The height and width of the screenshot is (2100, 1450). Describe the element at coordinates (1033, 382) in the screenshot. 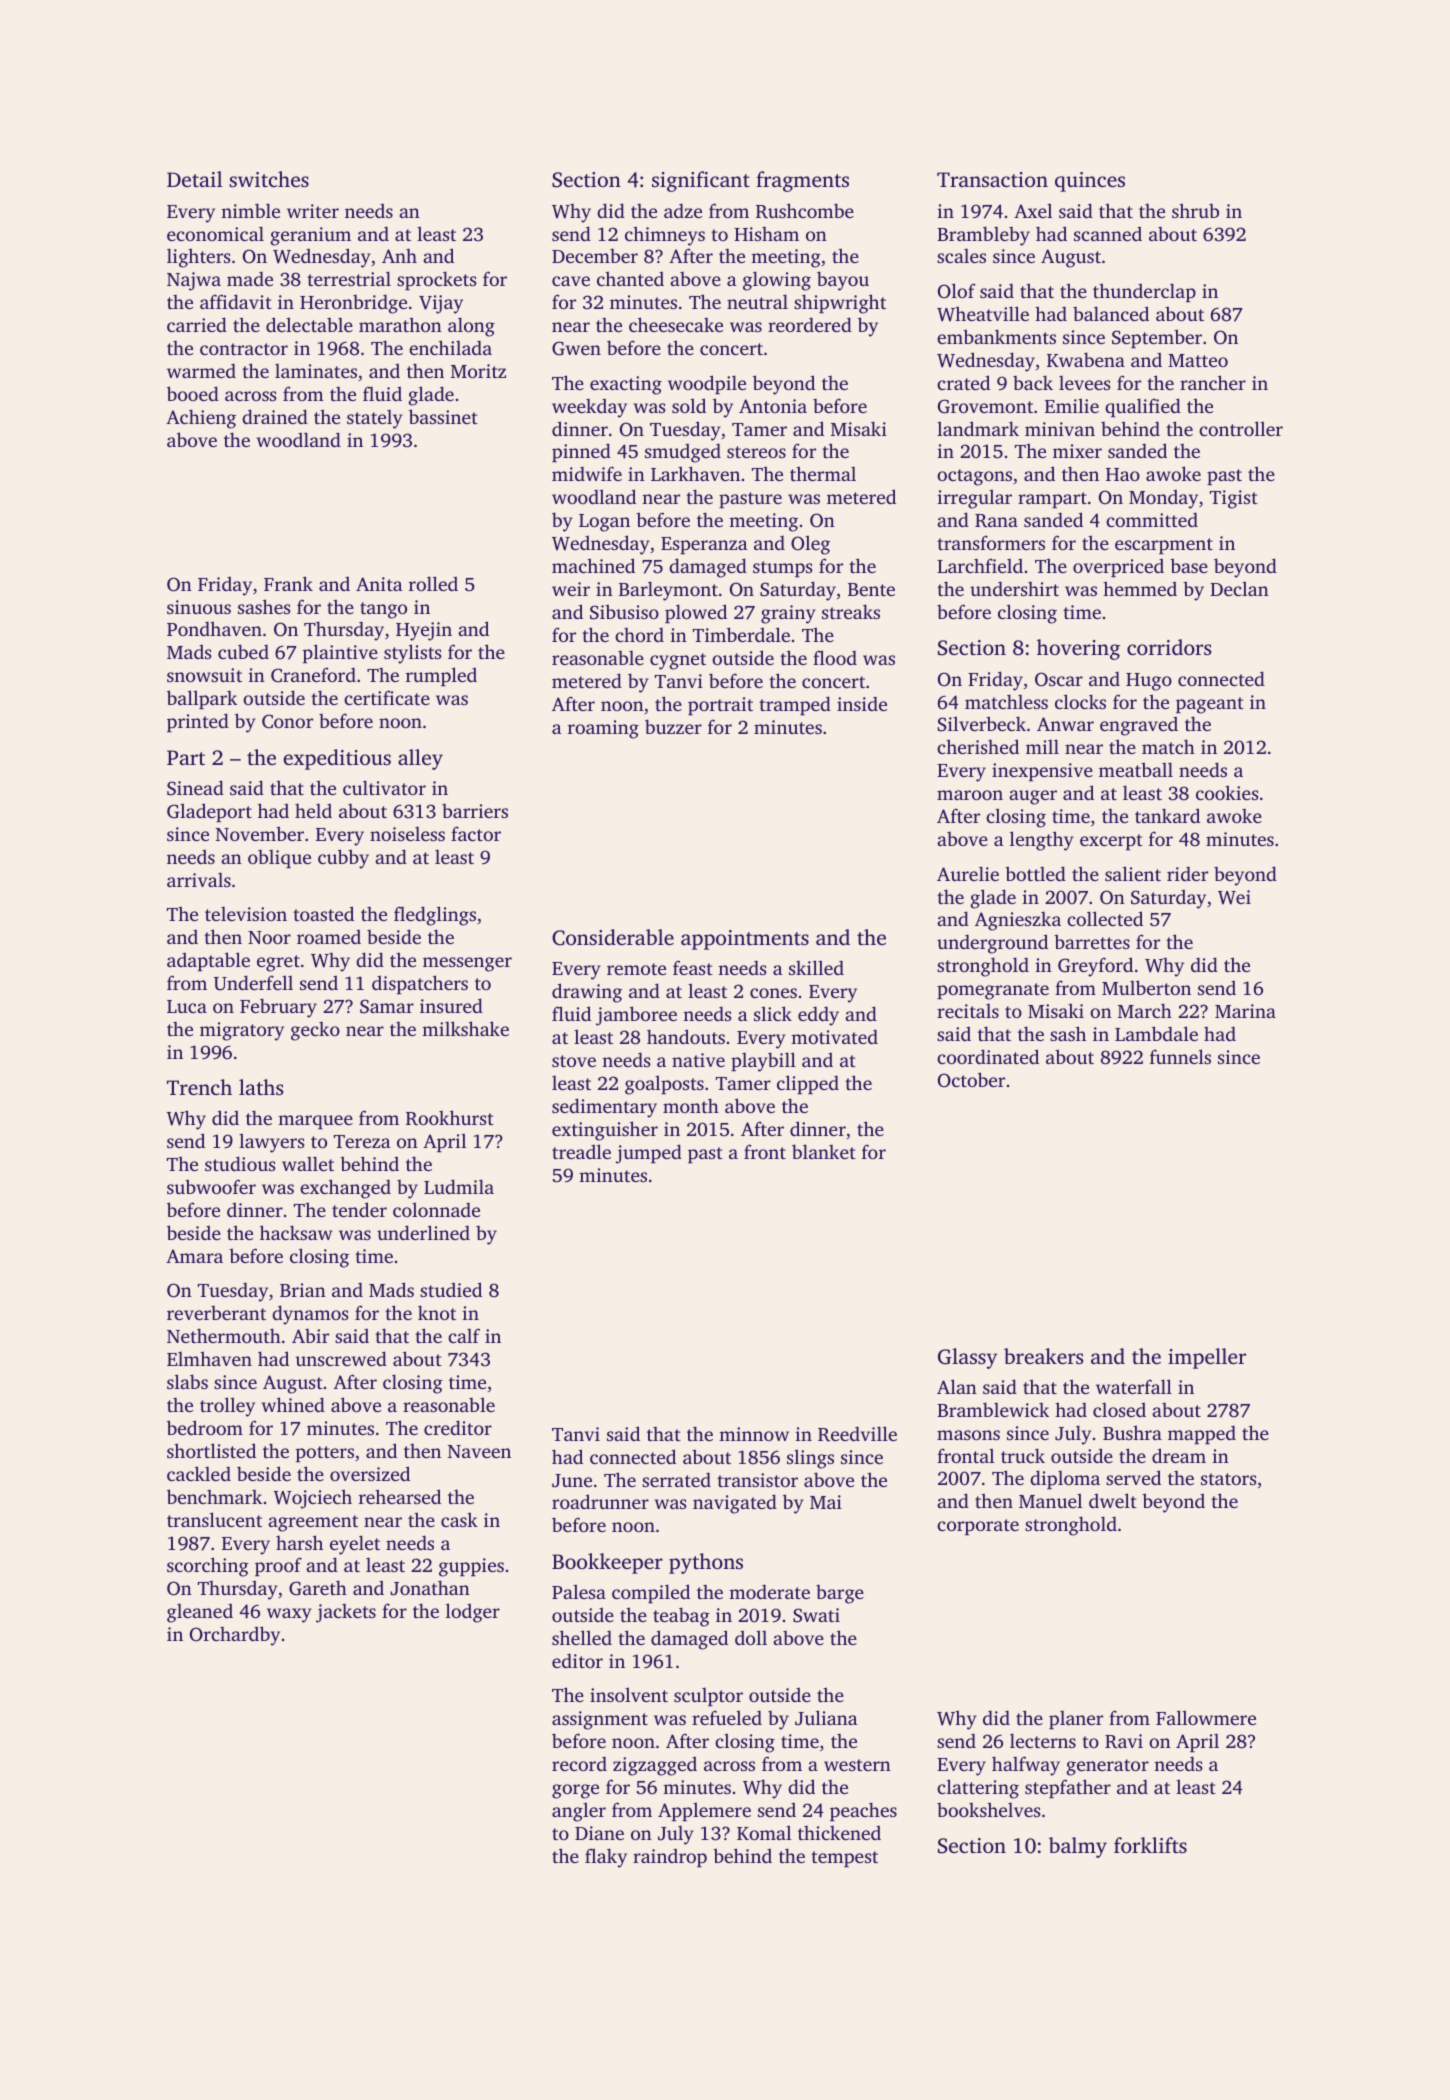

I see `back` at that location.
